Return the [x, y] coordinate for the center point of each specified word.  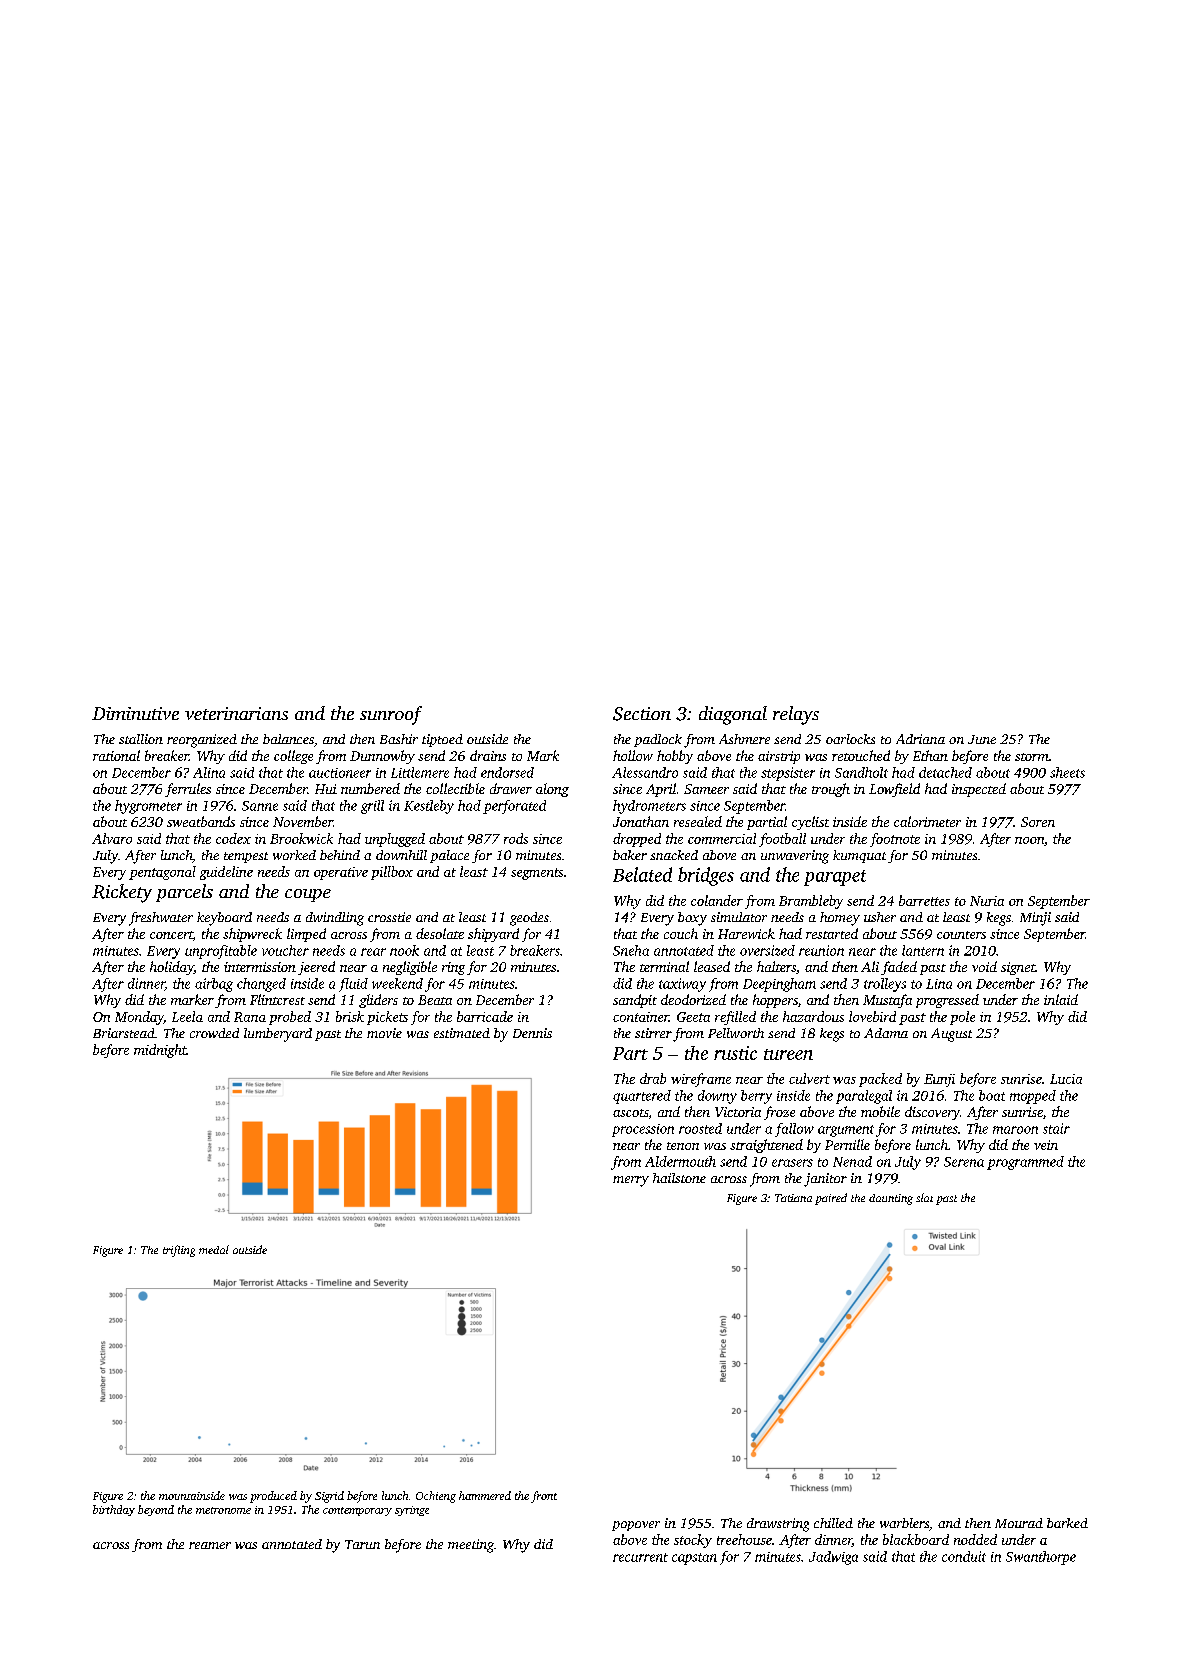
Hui [326, 789]
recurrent [640, 1557]
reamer [210, 1545]
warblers [904, 1523]
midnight [160, 1051]
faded [899, 968]
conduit [964, 1556]
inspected [979, 790]
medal [214, 1249]
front [544, 1497]
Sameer [706, 789]
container [641, 1017]
